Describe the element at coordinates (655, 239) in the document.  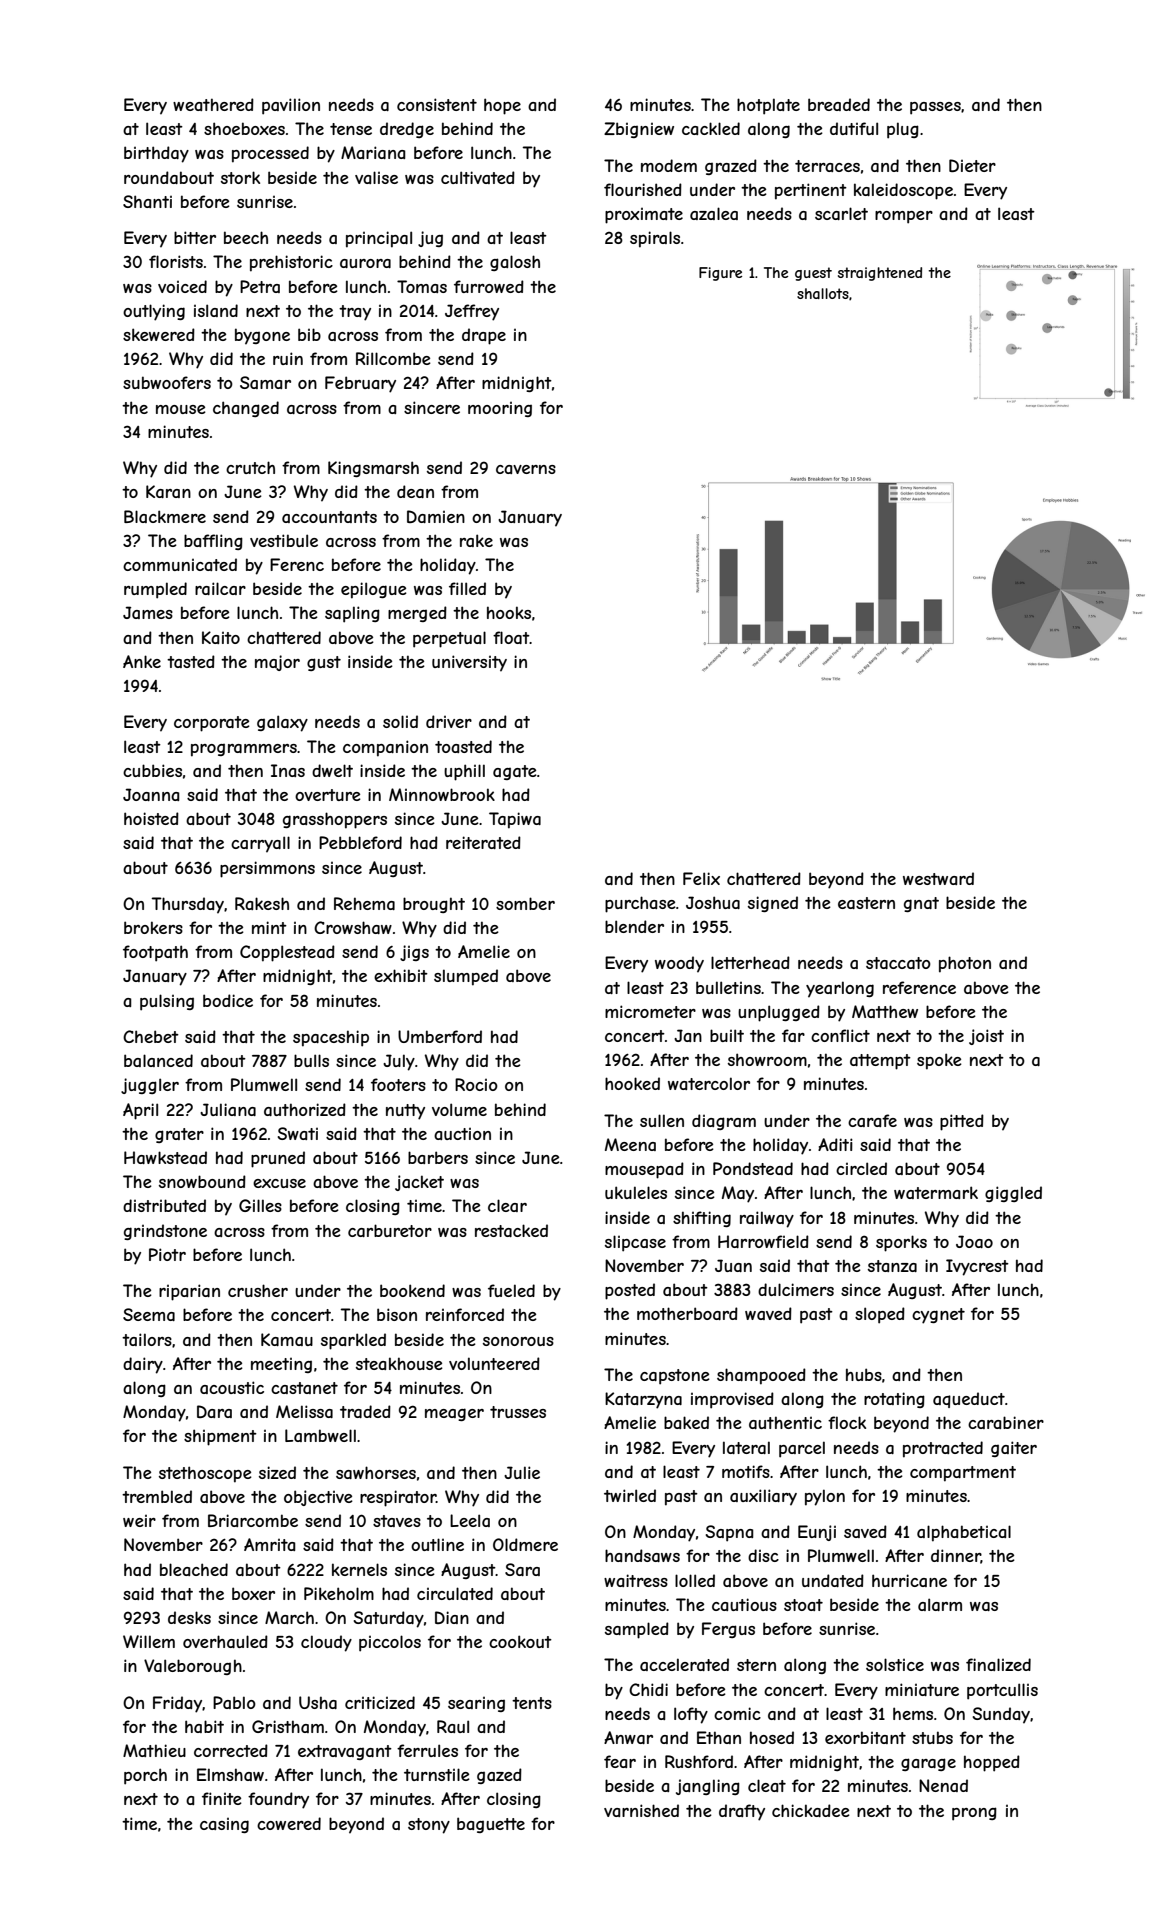
I see `spirals` at that location.
